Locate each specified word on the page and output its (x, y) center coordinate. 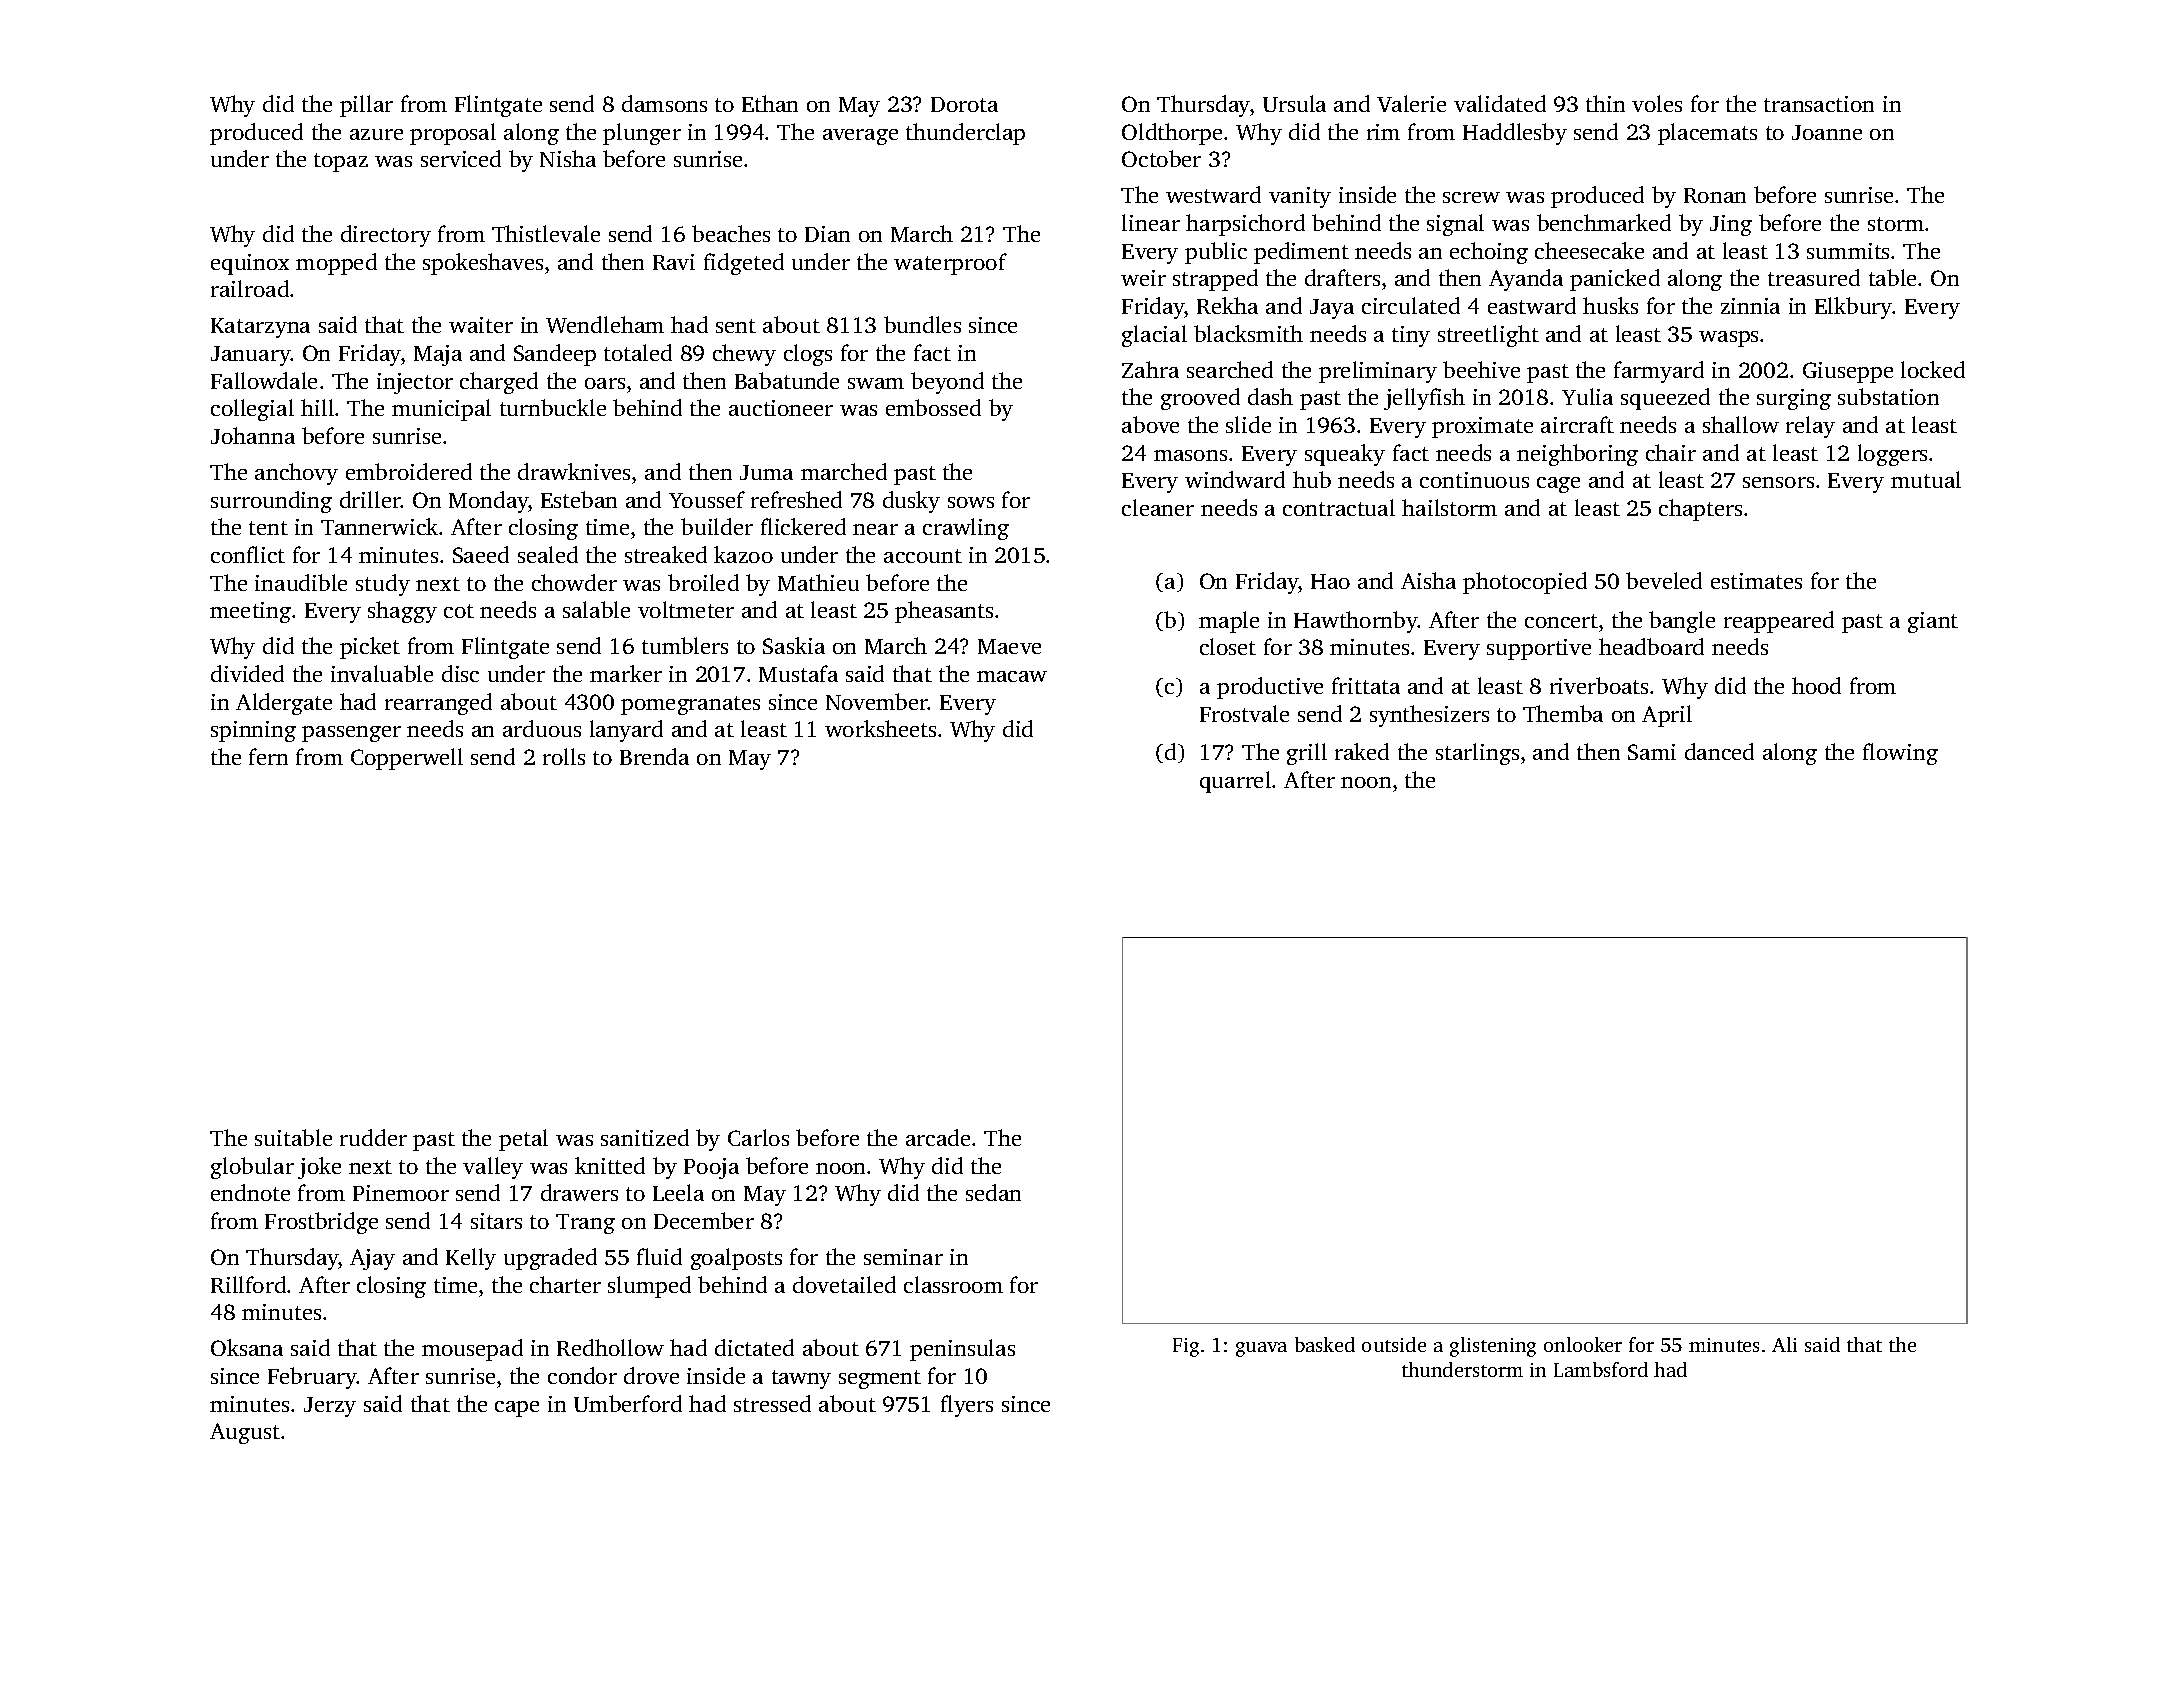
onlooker (1583, 1344)
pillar (366, 106)
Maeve (1009, 646)
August (245, 1433)
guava (1261, 1349)
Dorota (964, 104)
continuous (1474, 480)
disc (460, 673)
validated (1500, 103)
